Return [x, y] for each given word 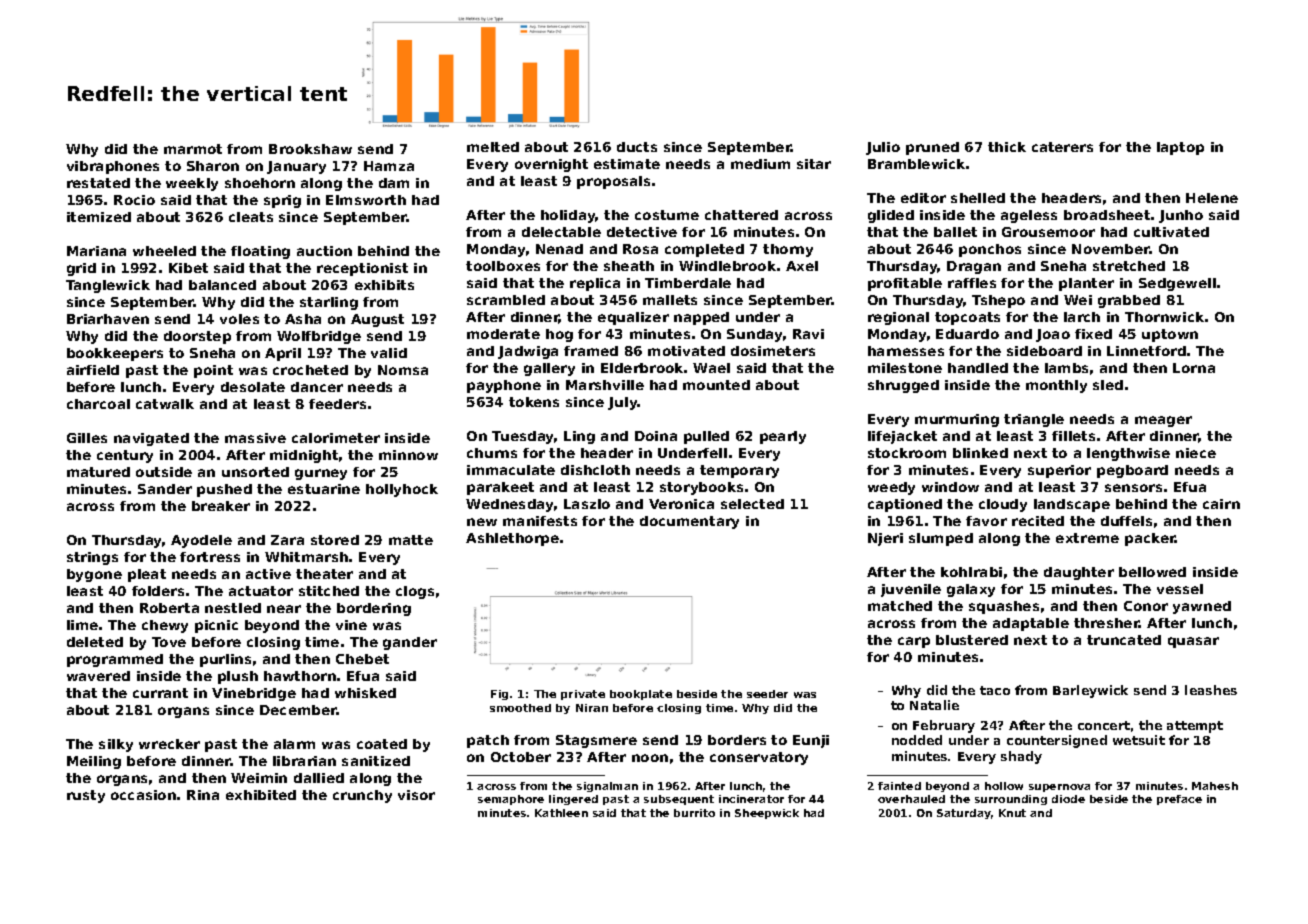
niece [1196, 453]
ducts [637, 147]
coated [382, 744]
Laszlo [587, 504]
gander [410, 643]
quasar [1193, 642]
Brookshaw [310, 149]
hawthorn [300, 676]
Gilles [87, 438]
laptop [1180, 148]
